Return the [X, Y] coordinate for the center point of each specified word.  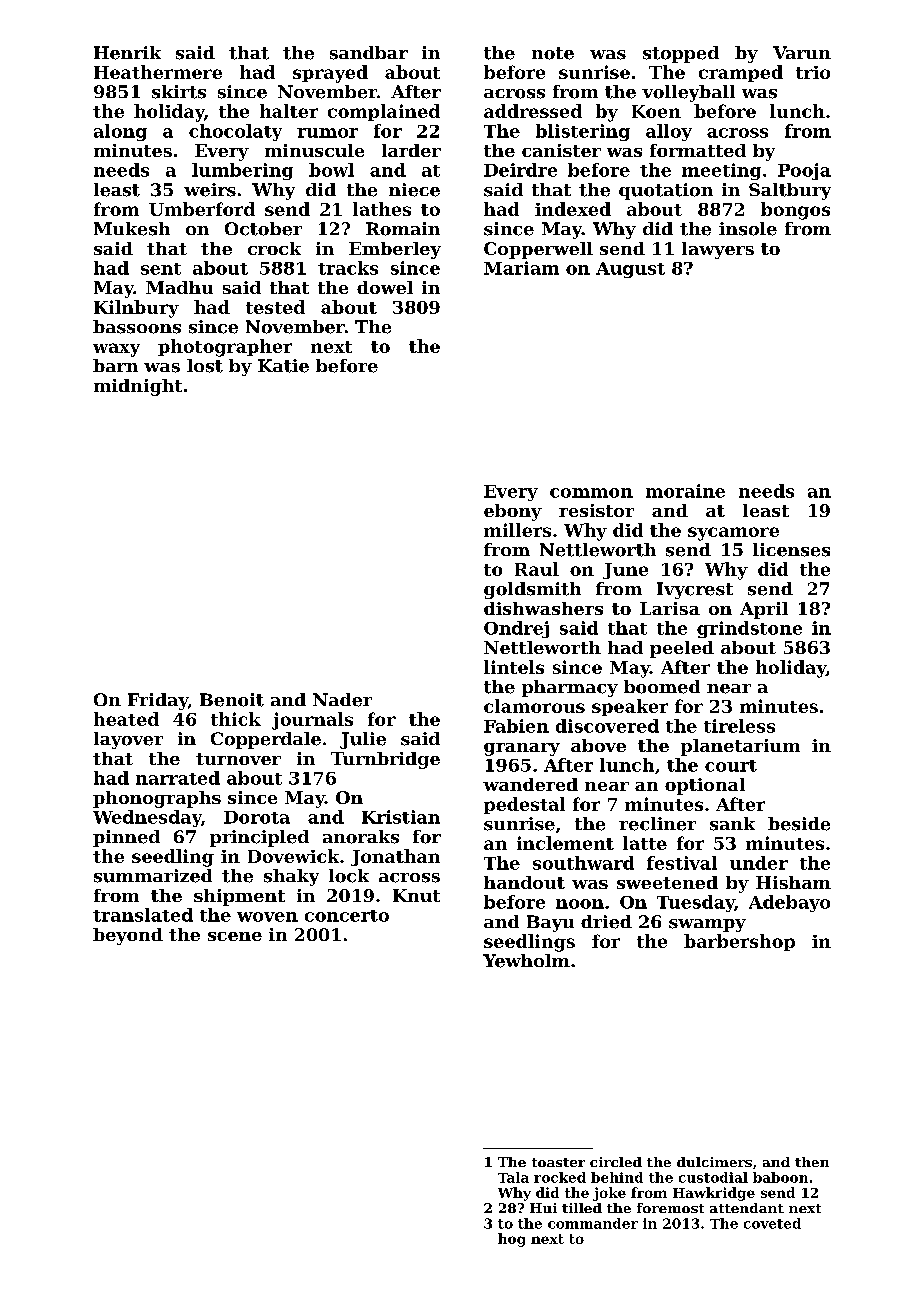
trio [813, 72]
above [598, 745]
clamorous [534, 706]
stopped [681, 54]
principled [259, 838]
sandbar [369, 53]
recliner [657, 824]
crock [274, 248]
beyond [128, 936]
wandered [530, 784]
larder [411, 150]
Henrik [127, 53]
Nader [342, 700]
